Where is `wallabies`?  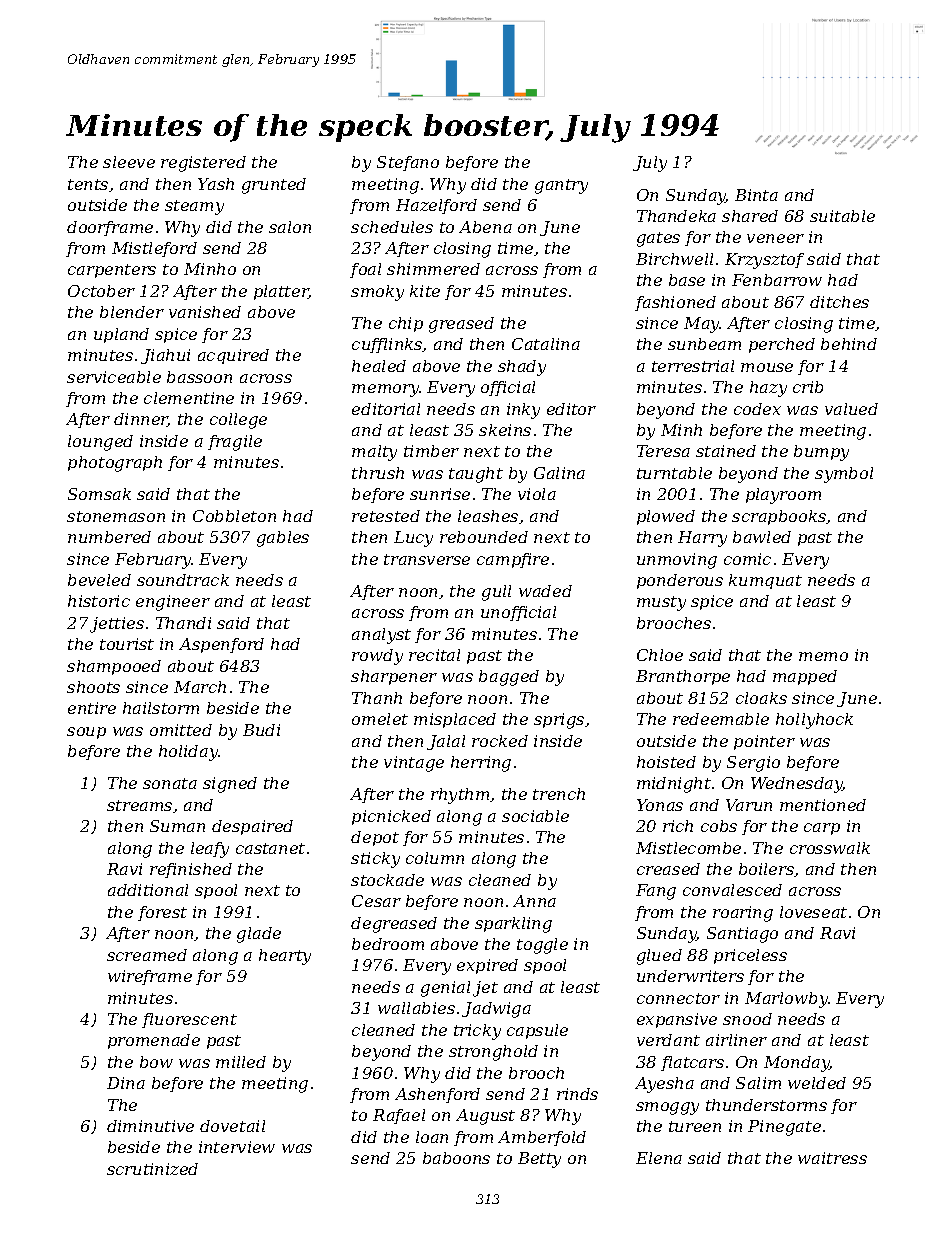
wallabies is located at coordinates (416, 1008).
